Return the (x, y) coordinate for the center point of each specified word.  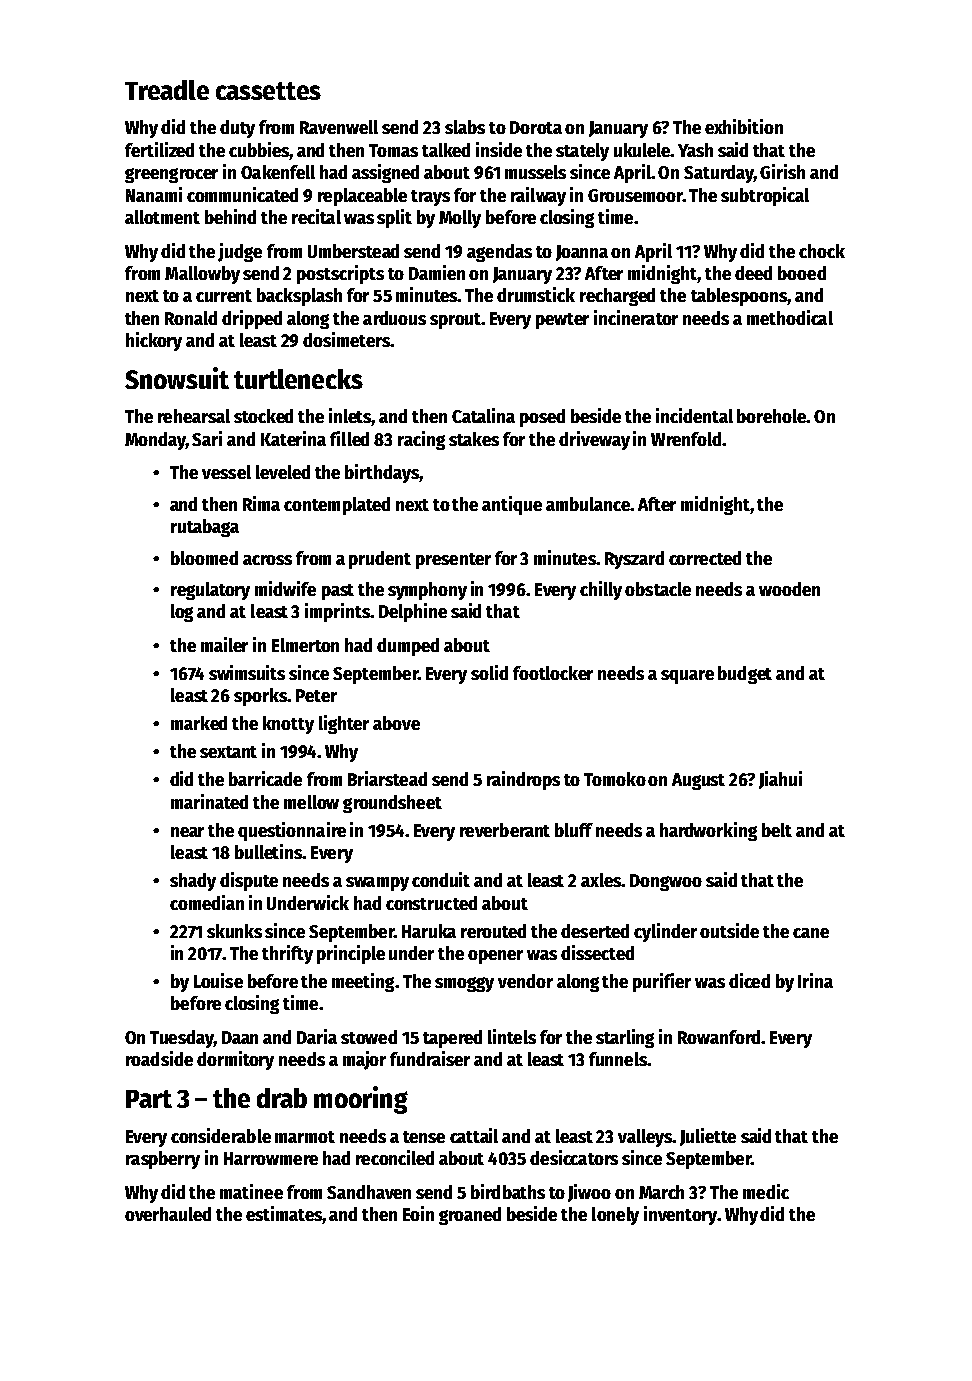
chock (822, 251)
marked (199, 723)
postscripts (340, 274)
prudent (380, 560)
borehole (771, 416)
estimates (284, 1213)
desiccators (574, 1157)
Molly (460, 219)
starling (625, 1038)
